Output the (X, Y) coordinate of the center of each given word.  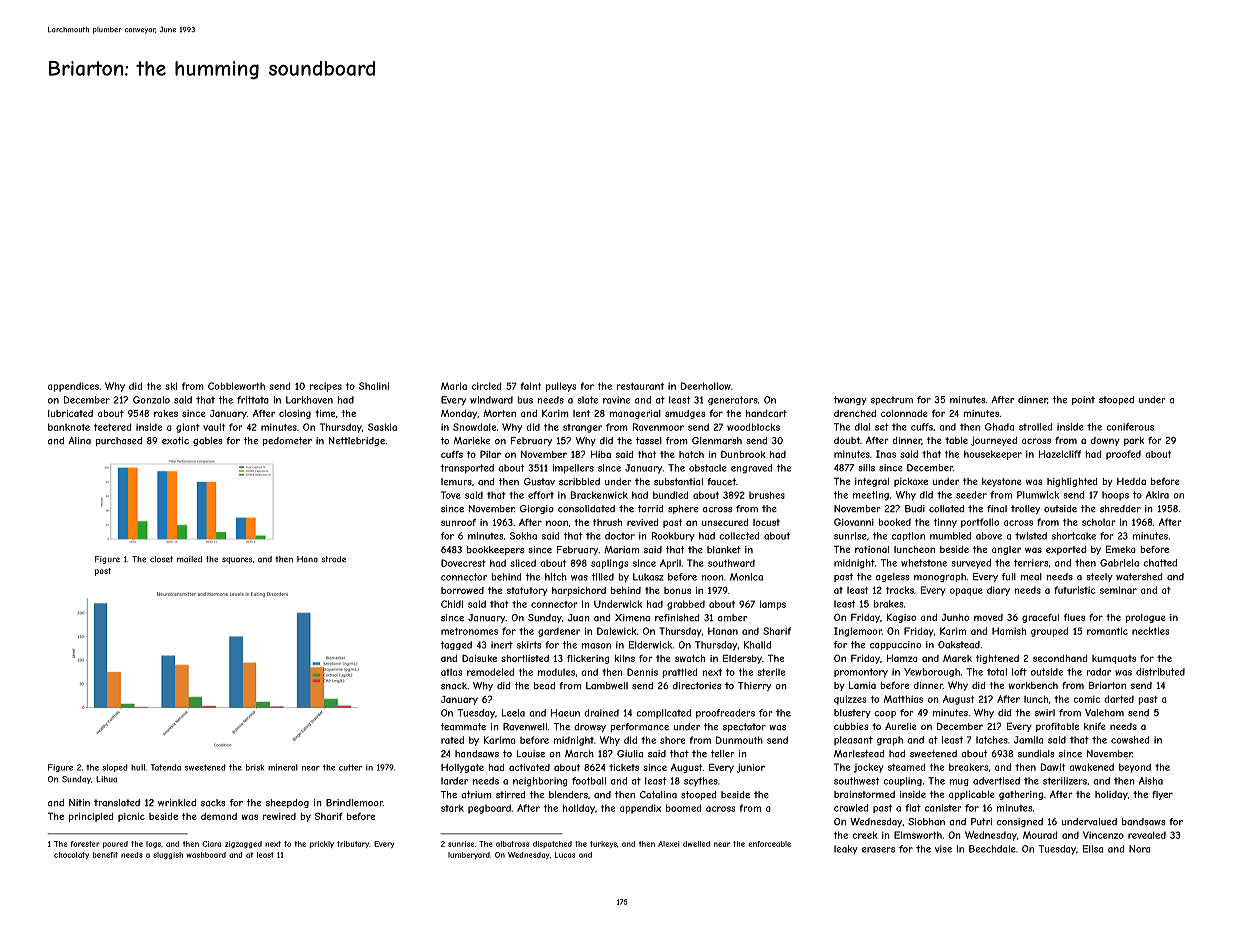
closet (161, 559)
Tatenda (165, 767)
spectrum (892, 400)
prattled (680, 673)
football (589, 781)
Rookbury (673, 536)
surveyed (971, 564)
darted (1119, 699)
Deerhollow (706, 386)
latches (992, 740)
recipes (326, 387)
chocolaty (71, 855)
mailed (189, 559)
